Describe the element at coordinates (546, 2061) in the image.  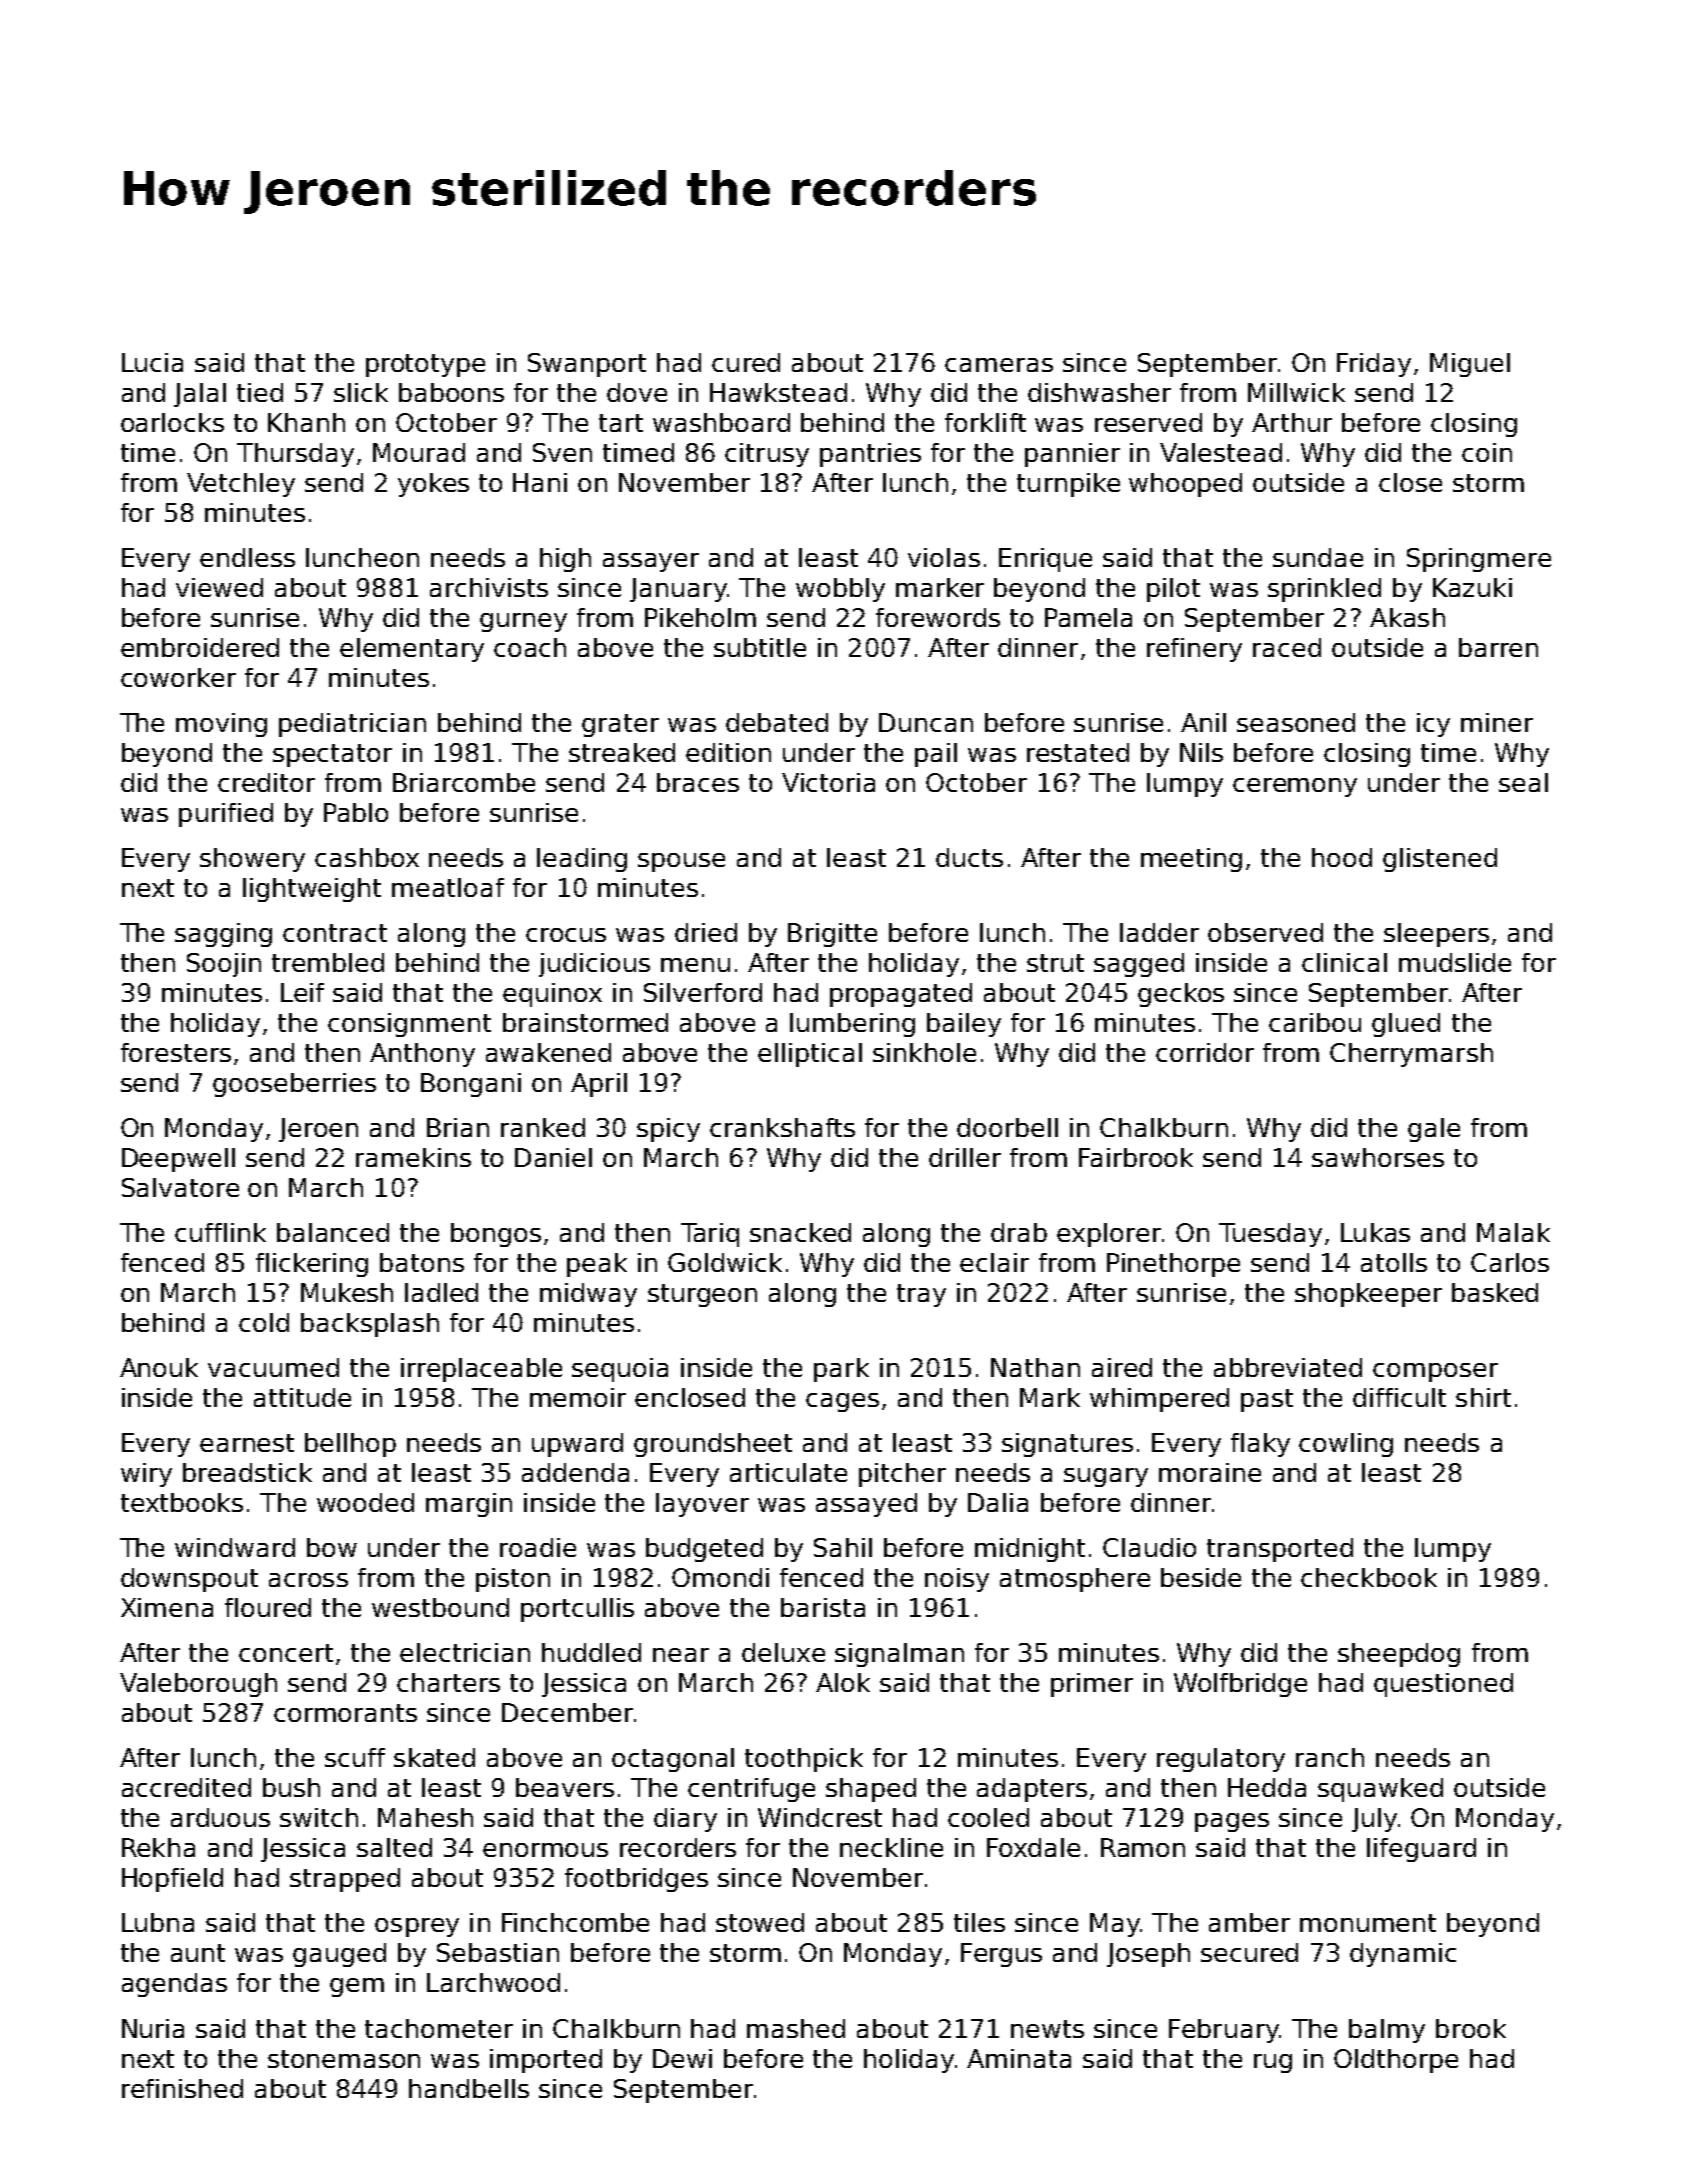
I see `imported` at that location.
